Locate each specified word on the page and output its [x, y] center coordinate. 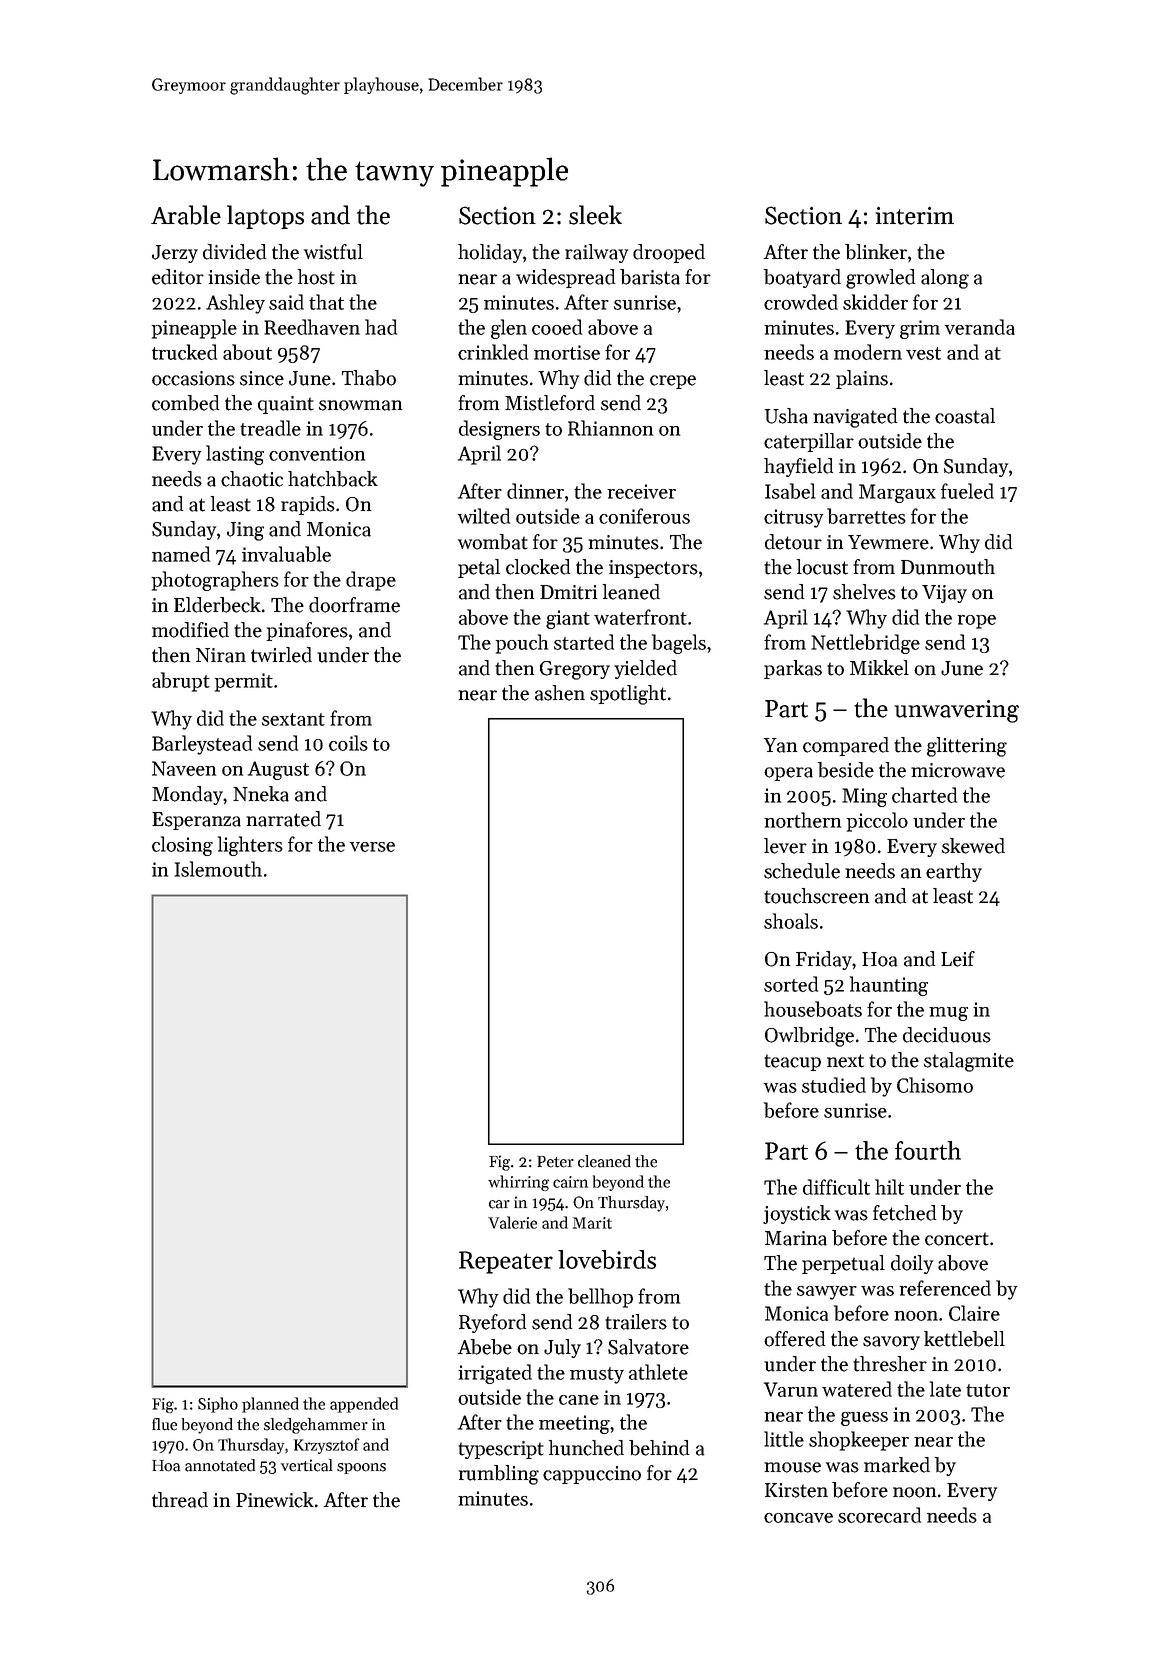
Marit [592, 1223]
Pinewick [275, 1500]
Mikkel [879, 668]
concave [798, 1518]
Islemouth [218, 869]
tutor [988, 1390]
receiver [642, 491]
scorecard [879, 1515]
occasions [193, 378]
